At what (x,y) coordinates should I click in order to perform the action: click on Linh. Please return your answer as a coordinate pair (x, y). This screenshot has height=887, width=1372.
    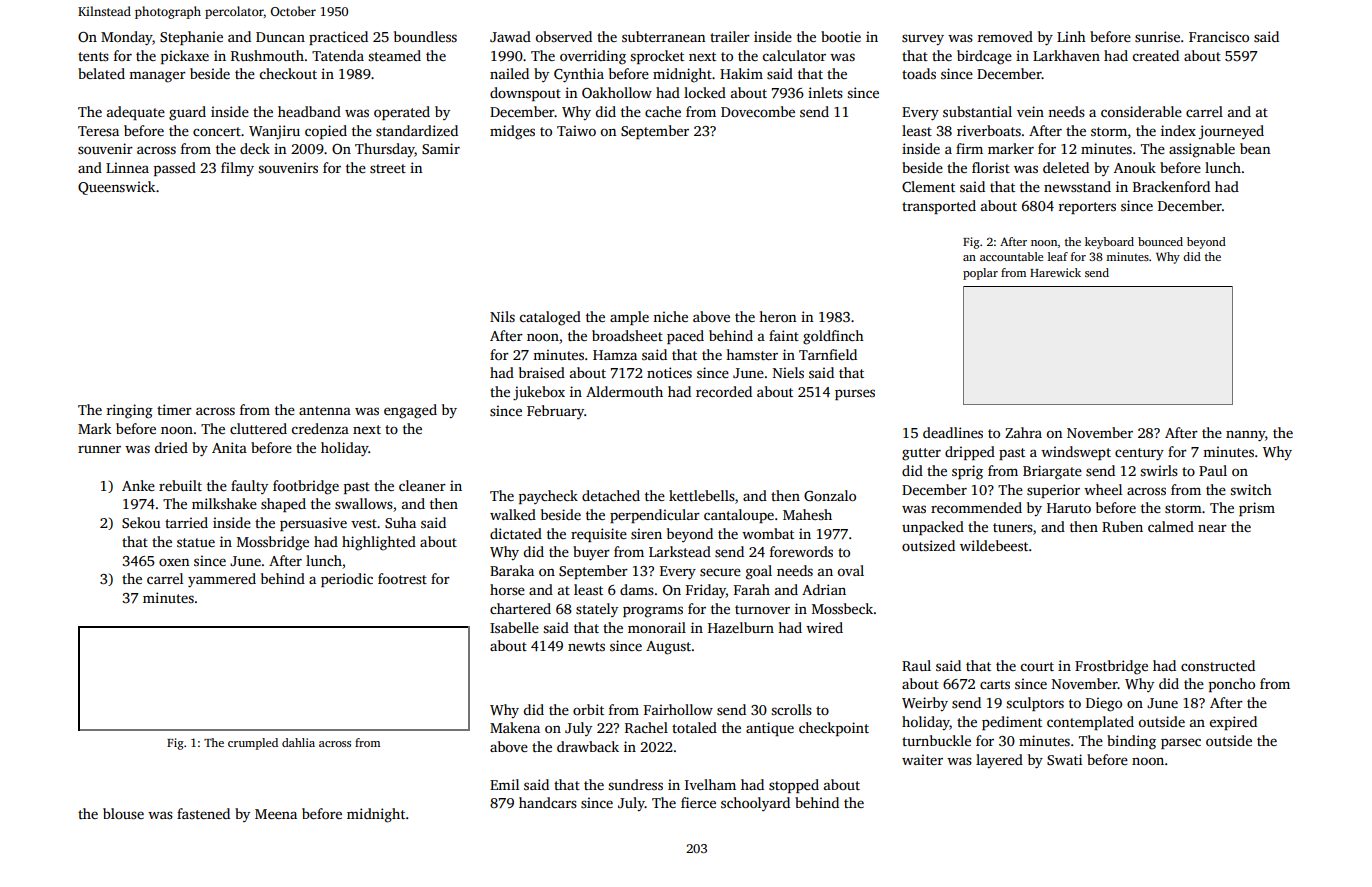
    Looking at the image, I should click on (1071, 36).
